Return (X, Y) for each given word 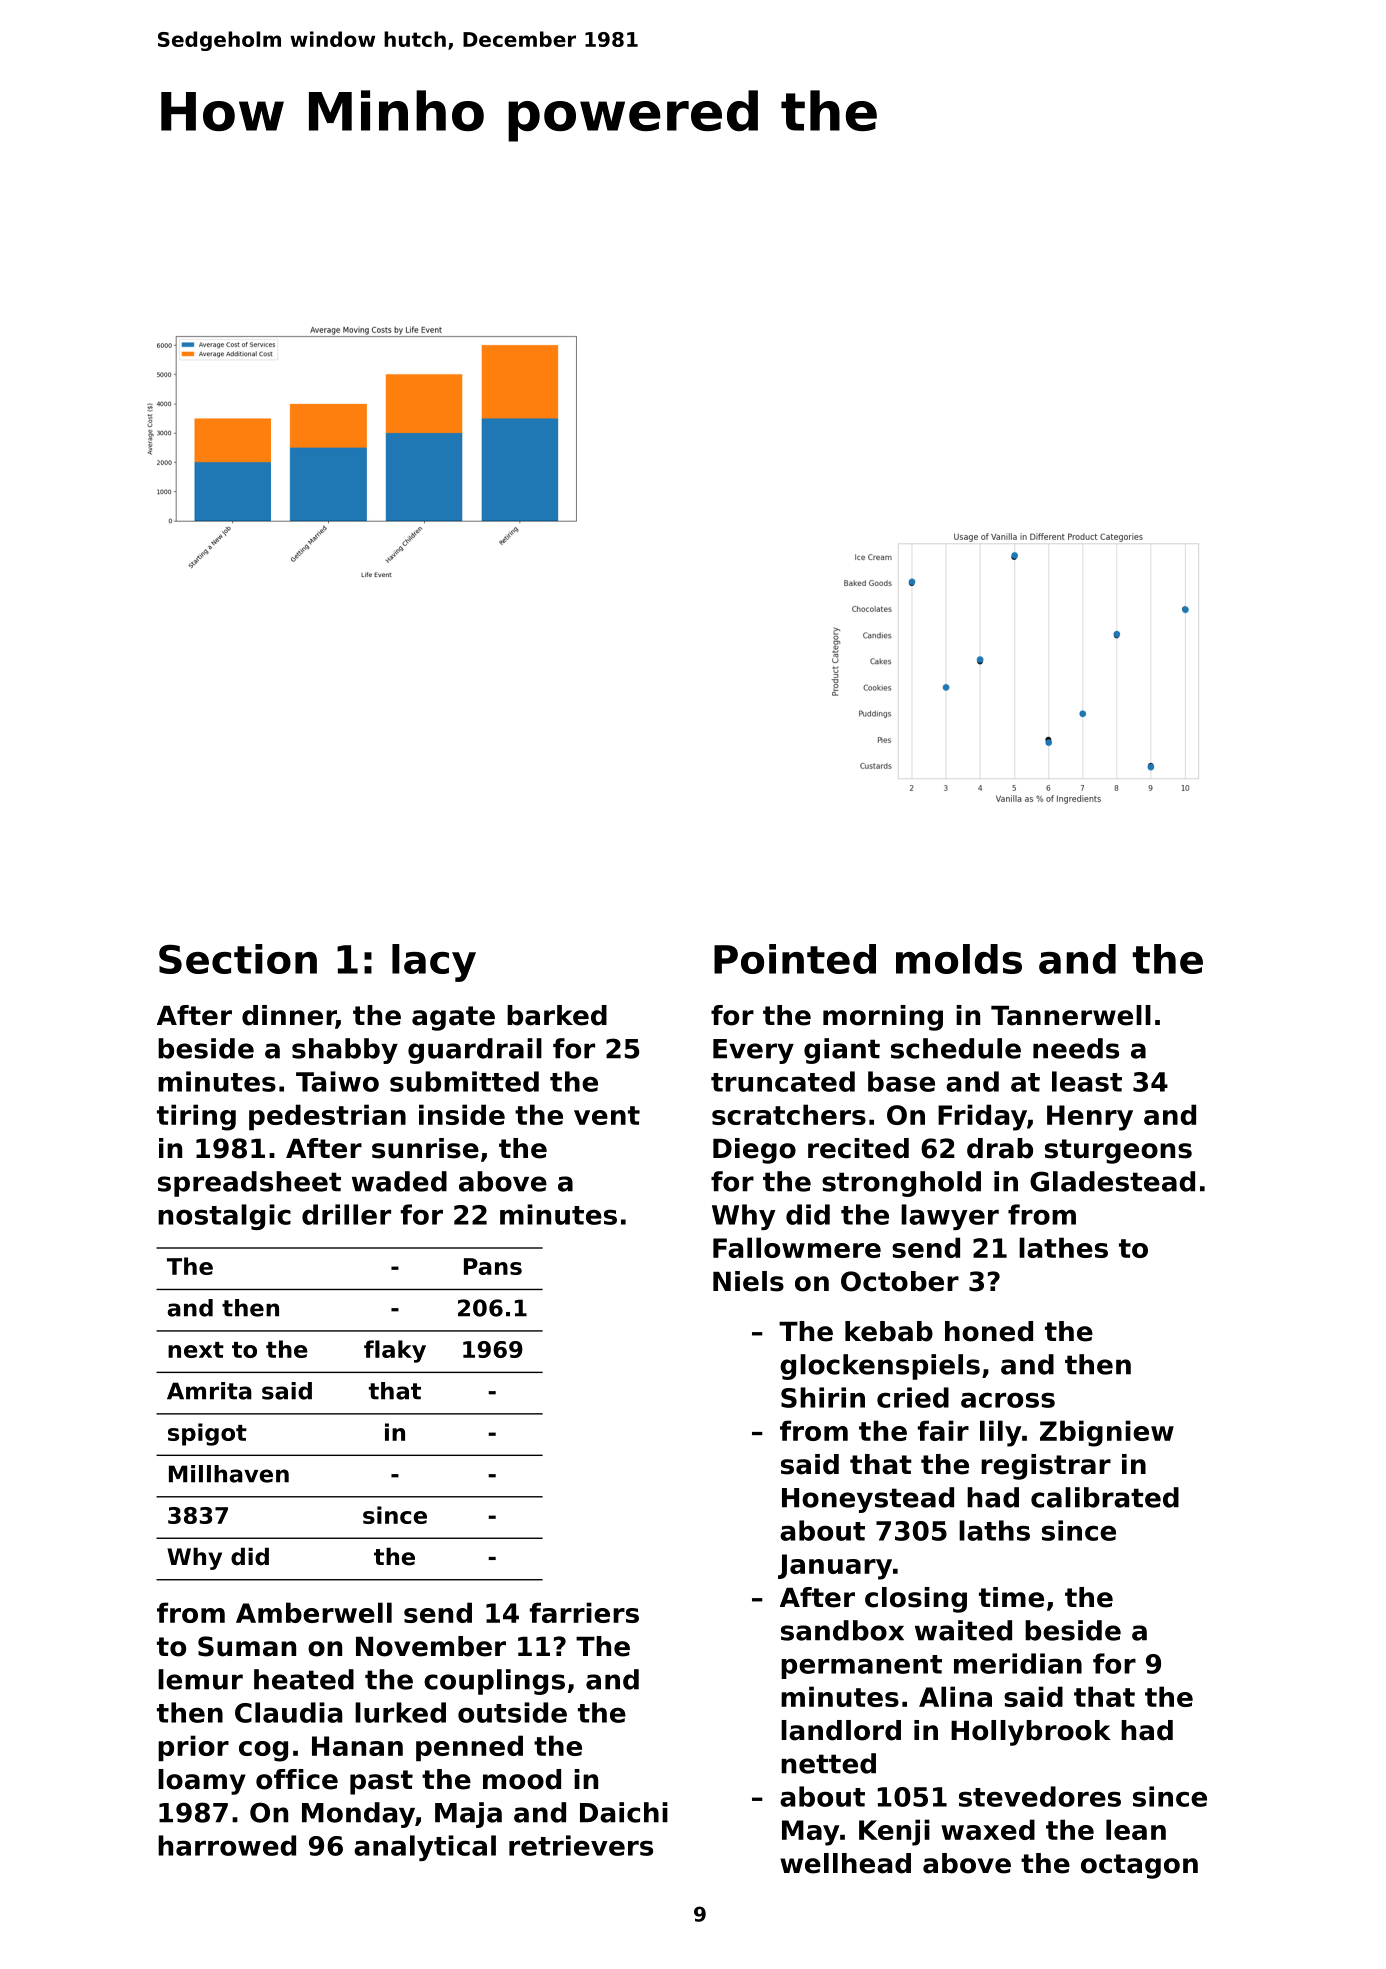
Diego (754, 1151)
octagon (1139, 1866)
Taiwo (337, 1081)
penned (469, 1748)
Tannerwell (1071, 1015)
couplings (494, 1682)
